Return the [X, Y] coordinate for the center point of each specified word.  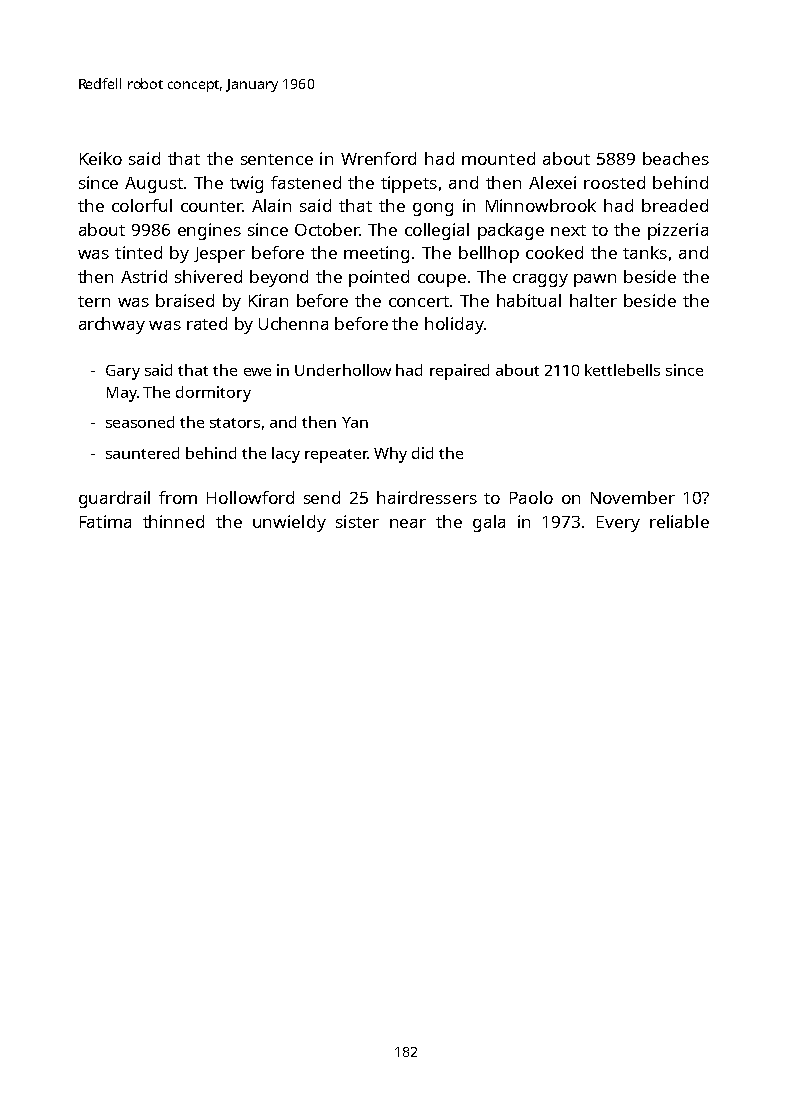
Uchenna [293, 323]
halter [593, 300]
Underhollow [343, 370]
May [122, 394]
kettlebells [622, 370]
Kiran [268, 300]
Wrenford [378, 158]
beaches [676, 158]
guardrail [114, 499]
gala [489, 523]
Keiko [101, 158]
